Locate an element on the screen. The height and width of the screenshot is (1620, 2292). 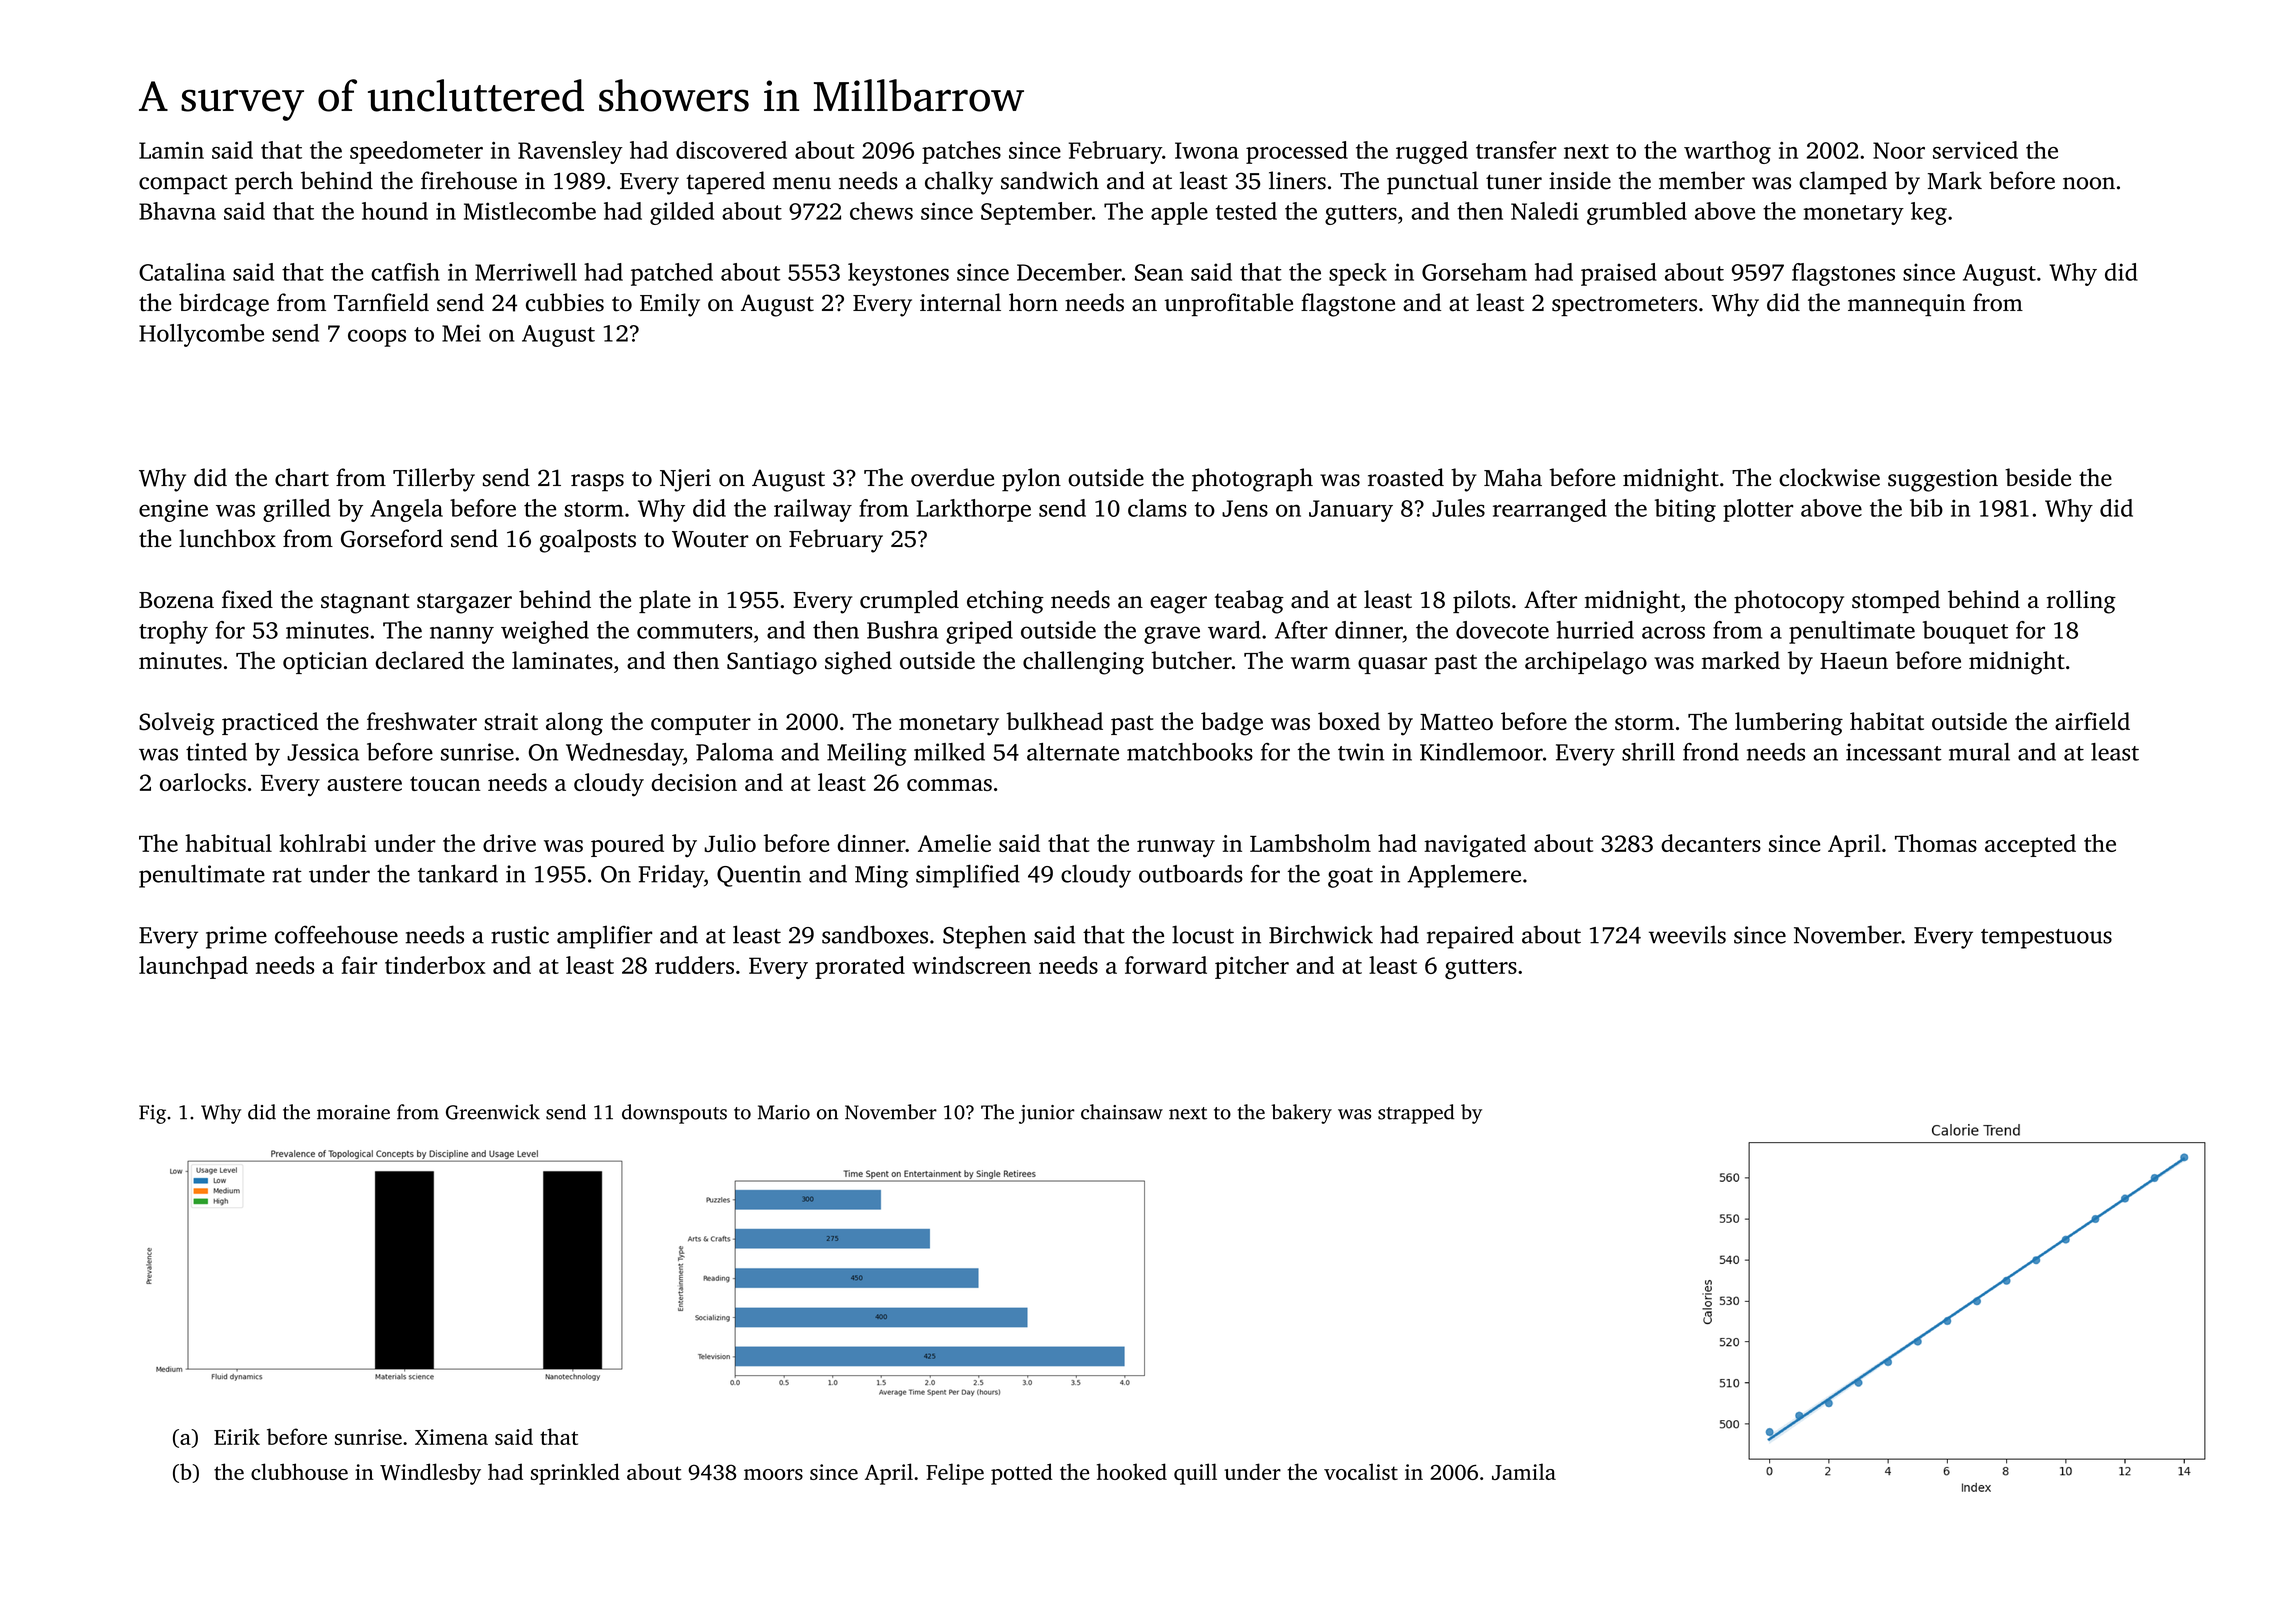
Tillerby is located at coordinates (434, 480).
